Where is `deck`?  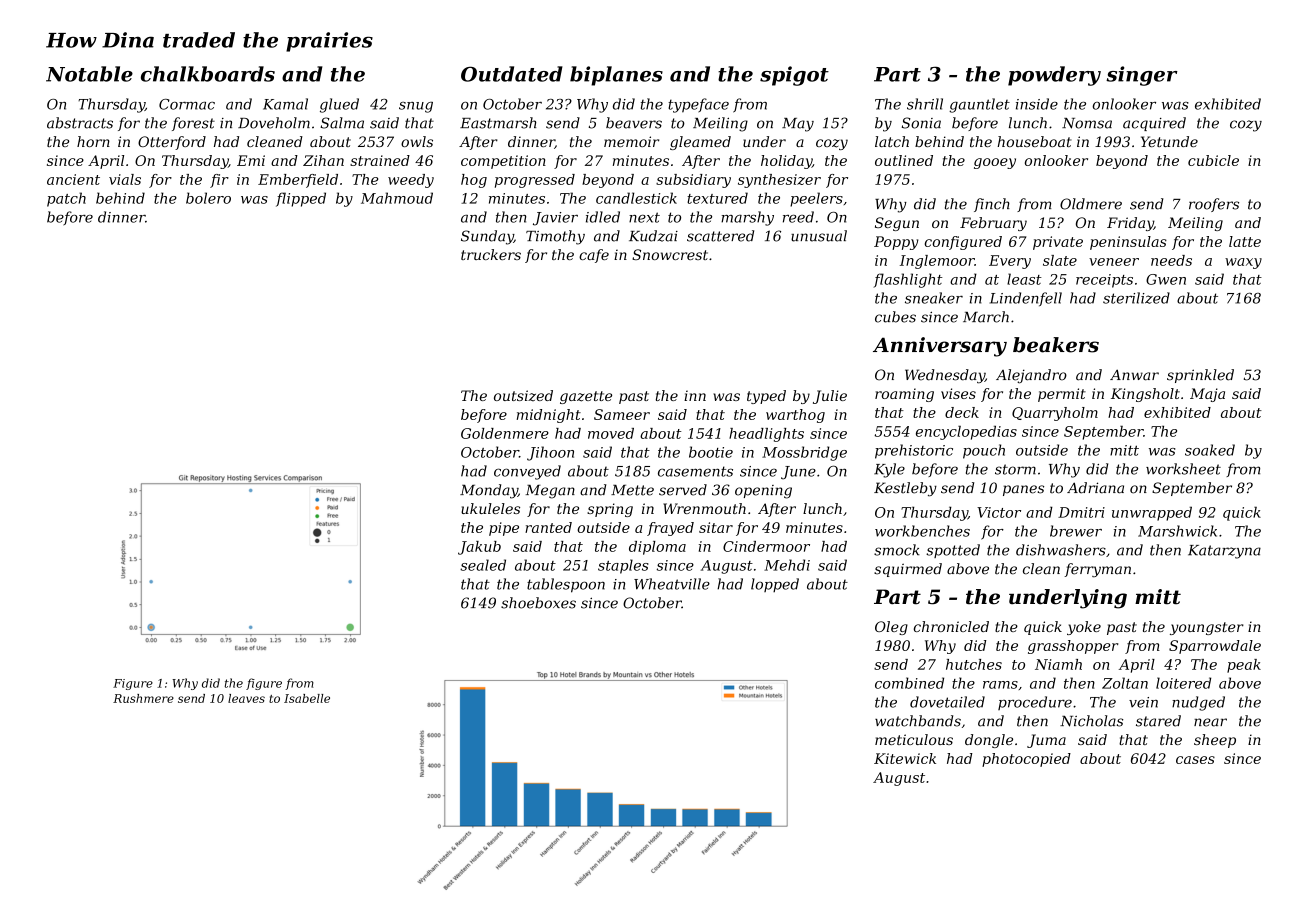
deck is located at coordinates (962, 412).
